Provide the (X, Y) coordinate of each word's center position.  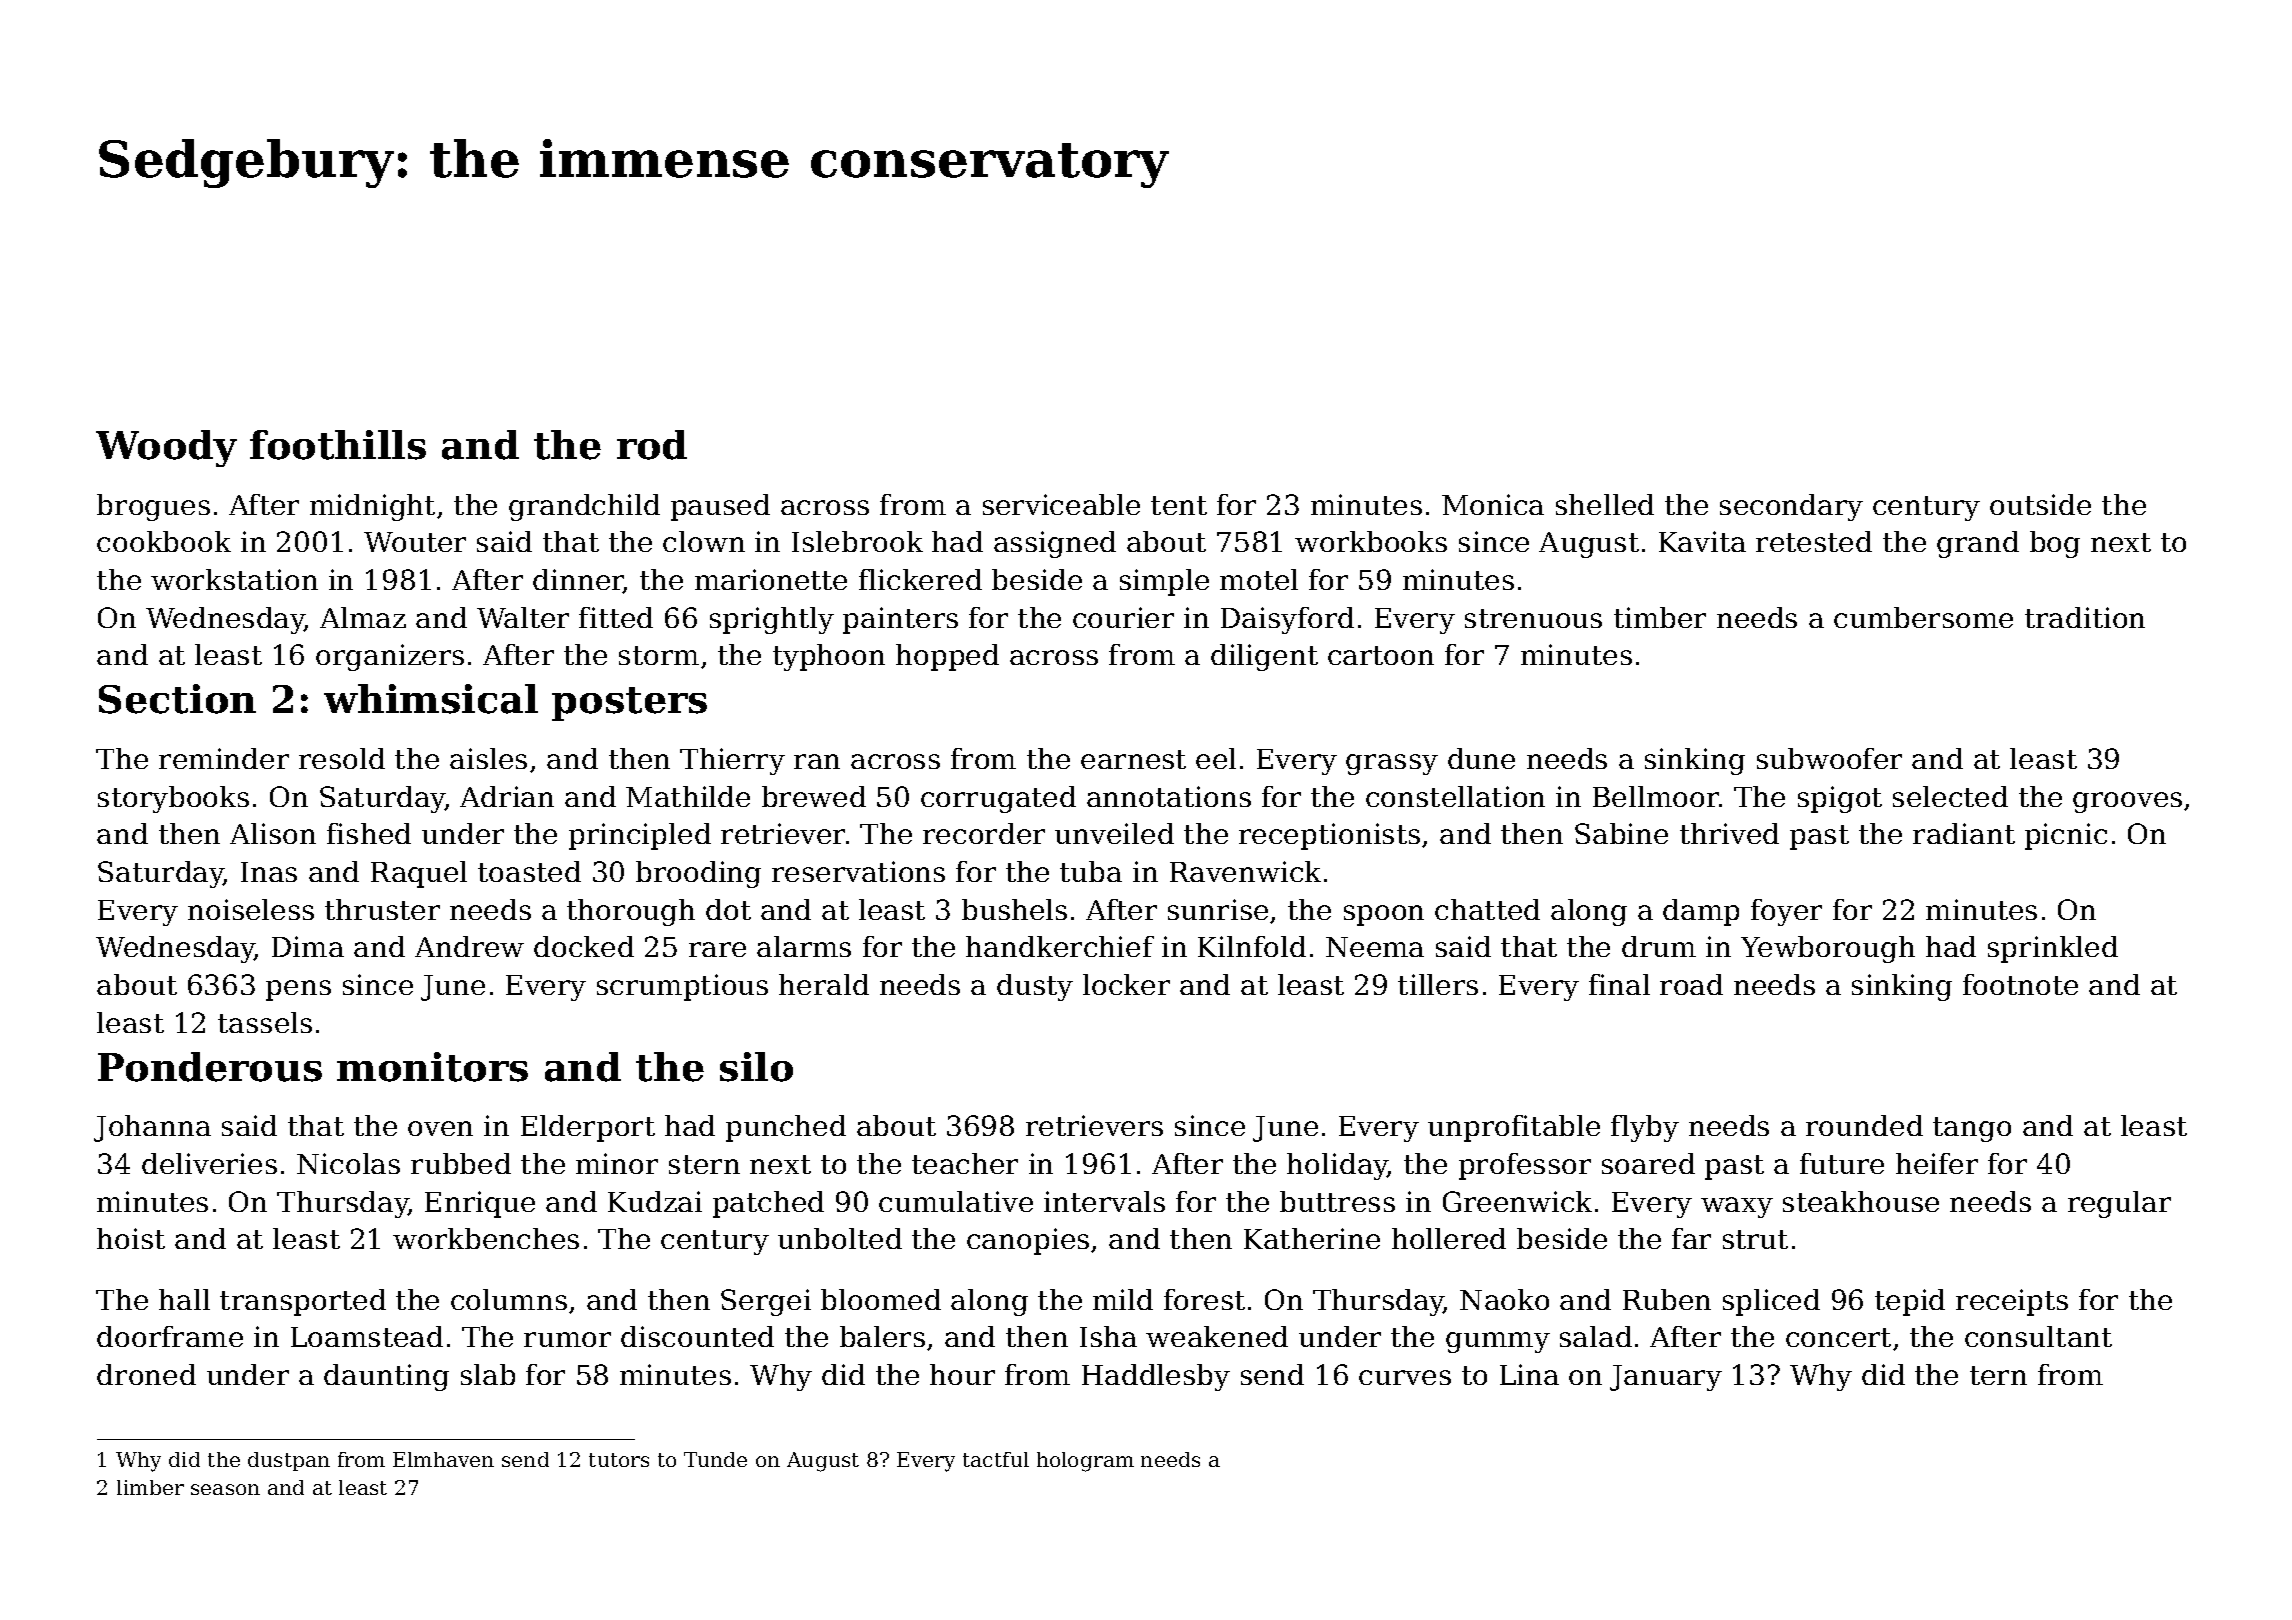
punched (786, 1128)
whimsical (431, 699)
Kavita (1702, 541)
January (1666, 1378)
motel (1259, 579)
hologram (1085, 1462)
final (1619, 984)
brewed (814, 796)
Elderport (588, 1128)
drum (1659, 946)
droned (146, 1374)
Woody (166, 448)
